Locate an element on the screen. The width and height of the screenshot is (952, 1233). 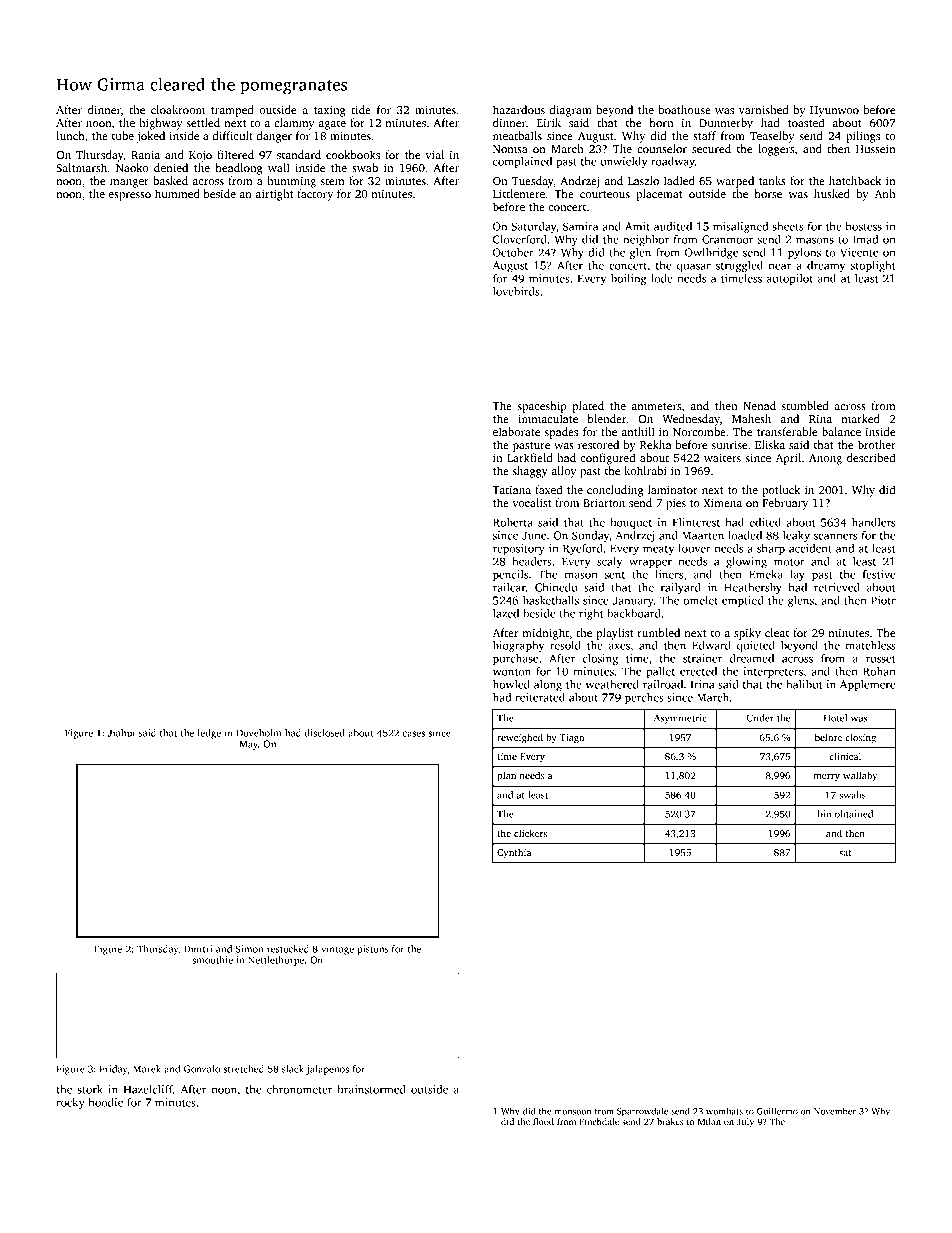
Tatiana is located at coordinates (511, 490).
